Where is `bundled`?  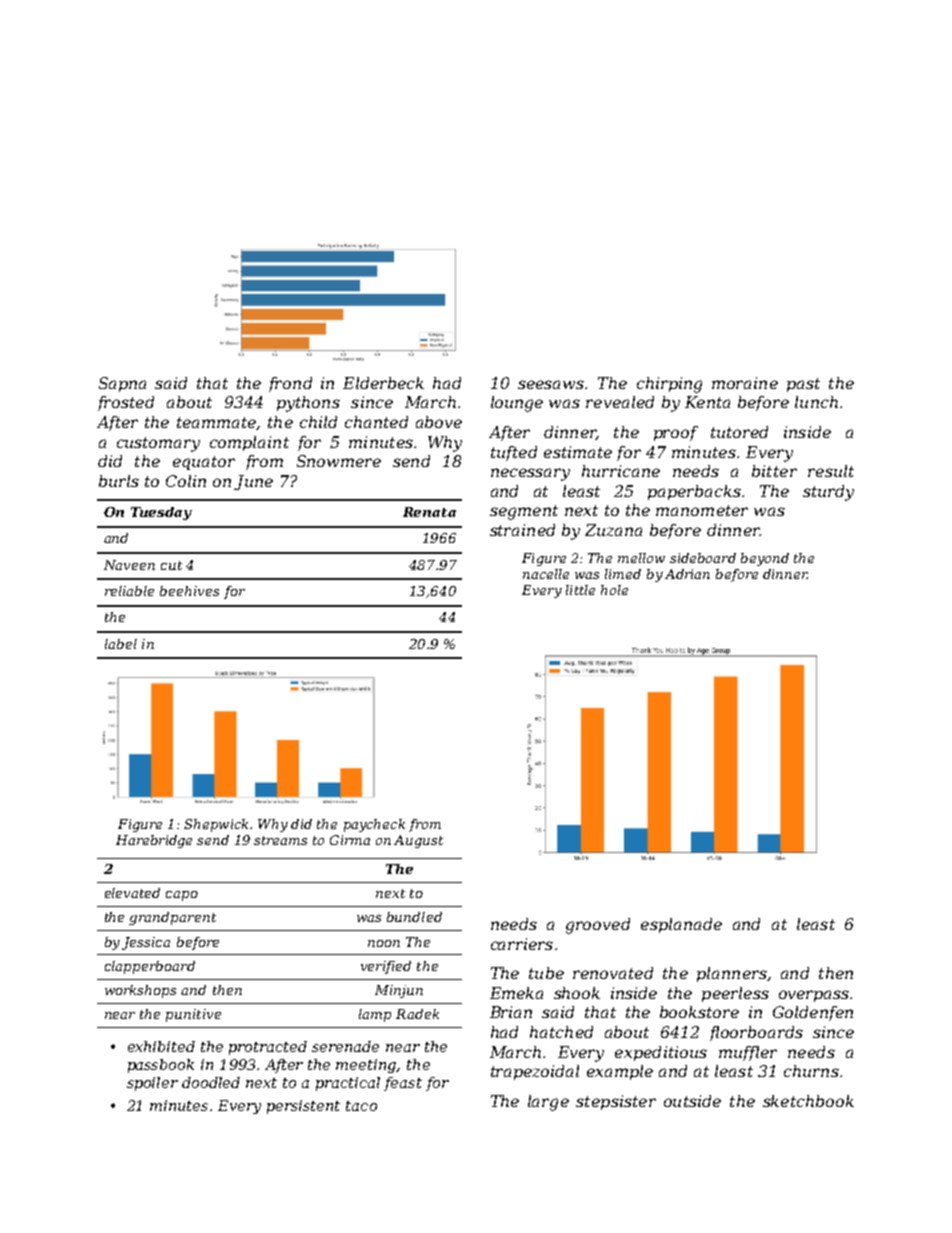
bundled is located at coordinates (414, 917).
